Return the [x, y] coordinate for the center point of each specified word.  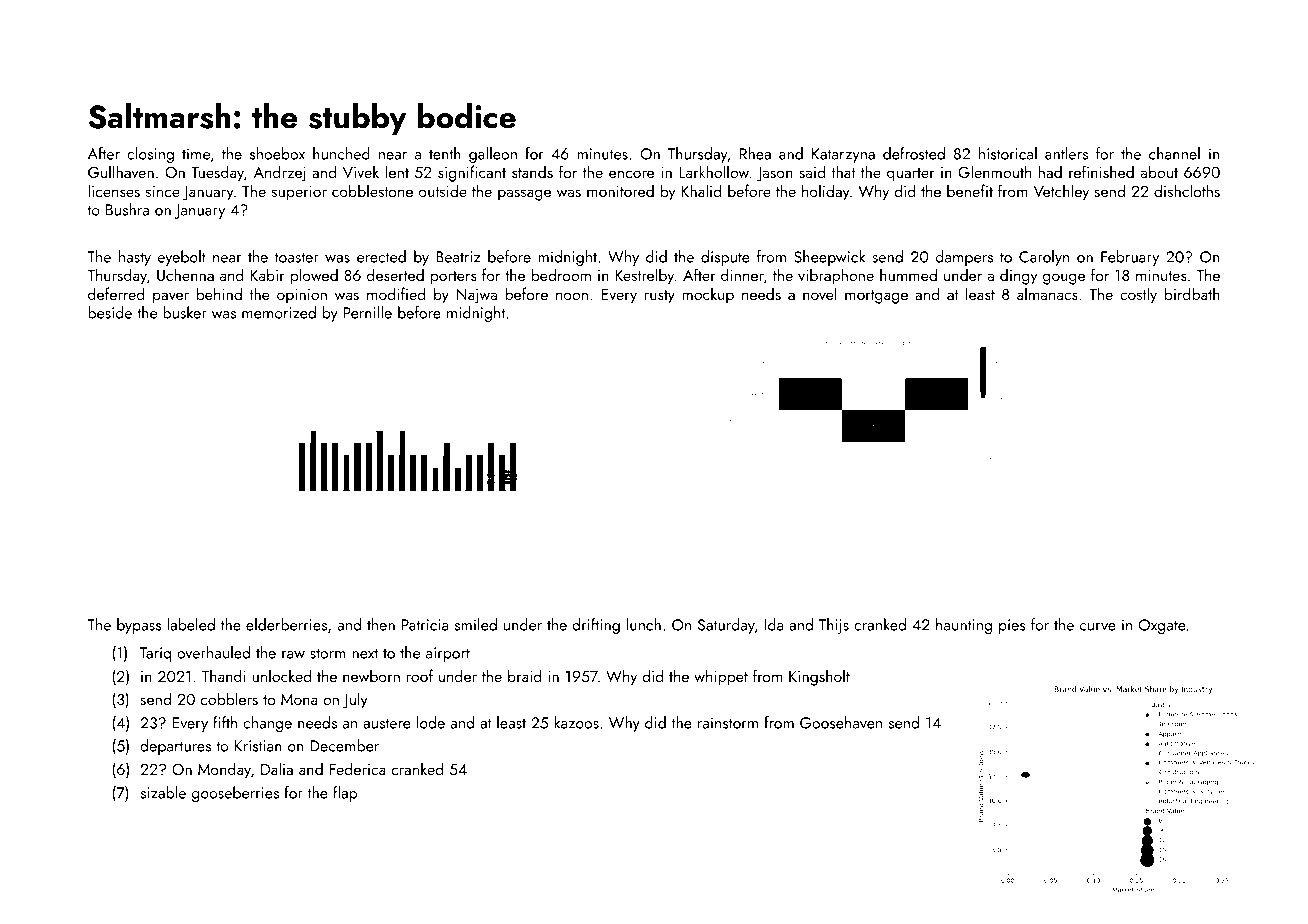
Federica [358, 768]
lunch [643, 624]
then [381, 624]
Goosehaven [841, 722]
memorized [279, 312]
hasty [135, 258]
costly [1138, 295]
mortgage [876, 297]
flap [345, 794]
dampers [964, 258]
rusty [660, 297]
